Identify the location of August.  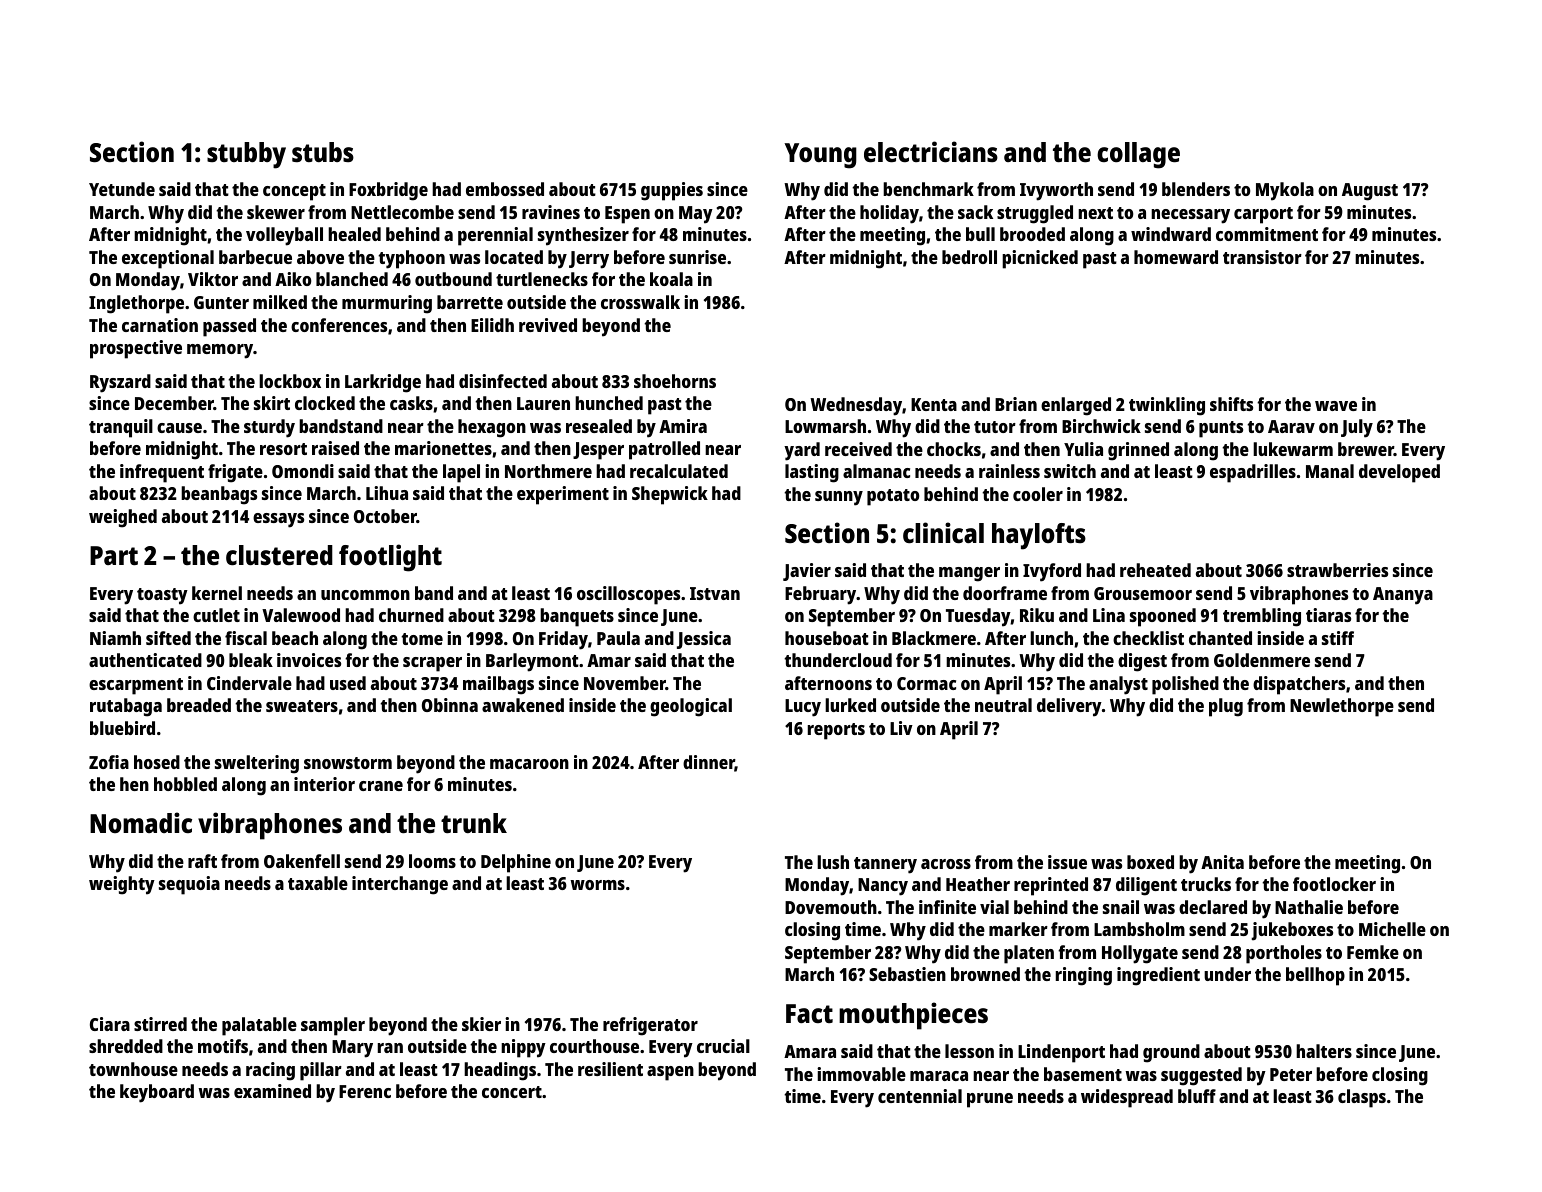
(1370, 192).
